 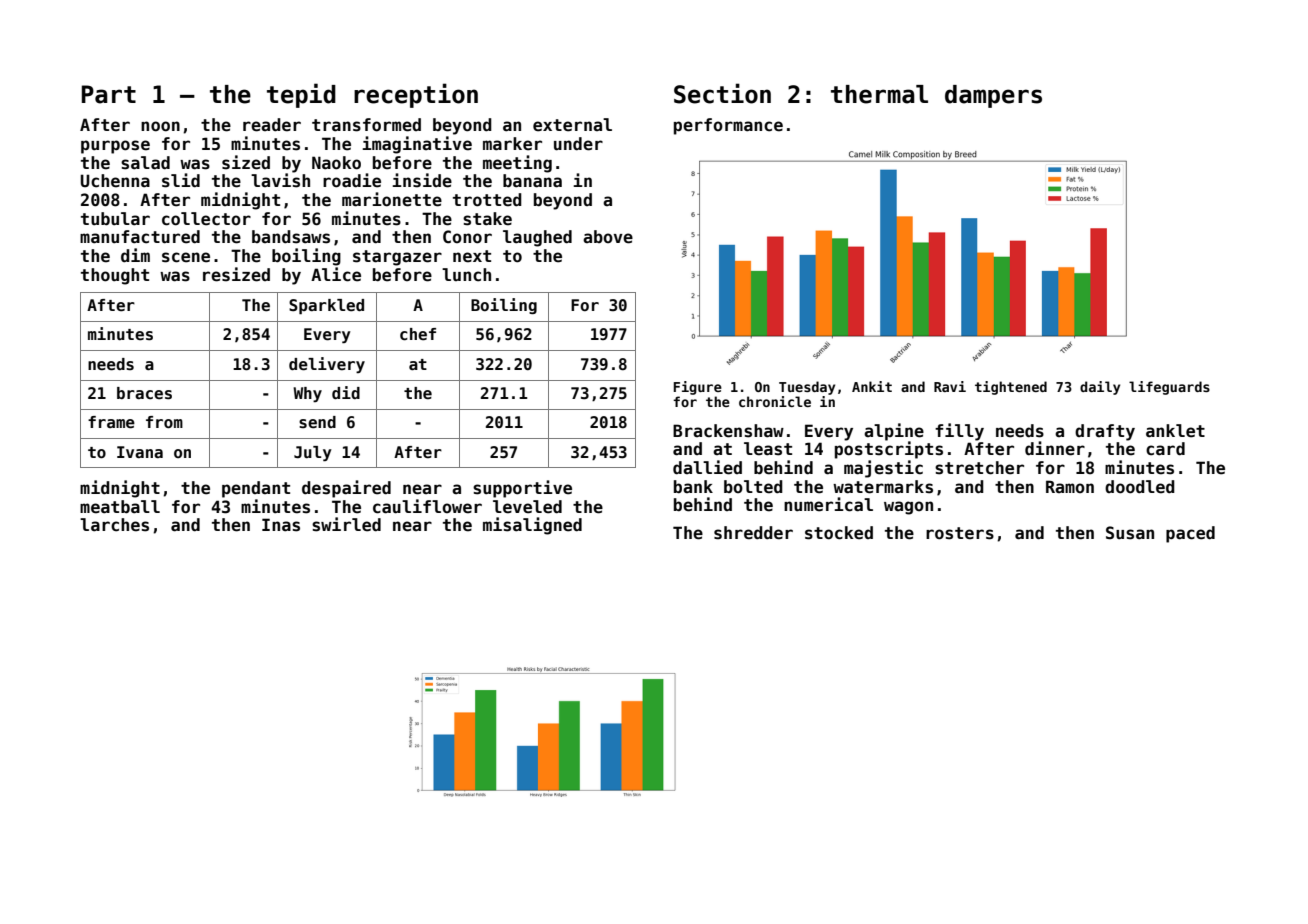 What do you see at coordinates (317, 422) in the screenshot?
I see `send` at bounding box center [317, 422].
